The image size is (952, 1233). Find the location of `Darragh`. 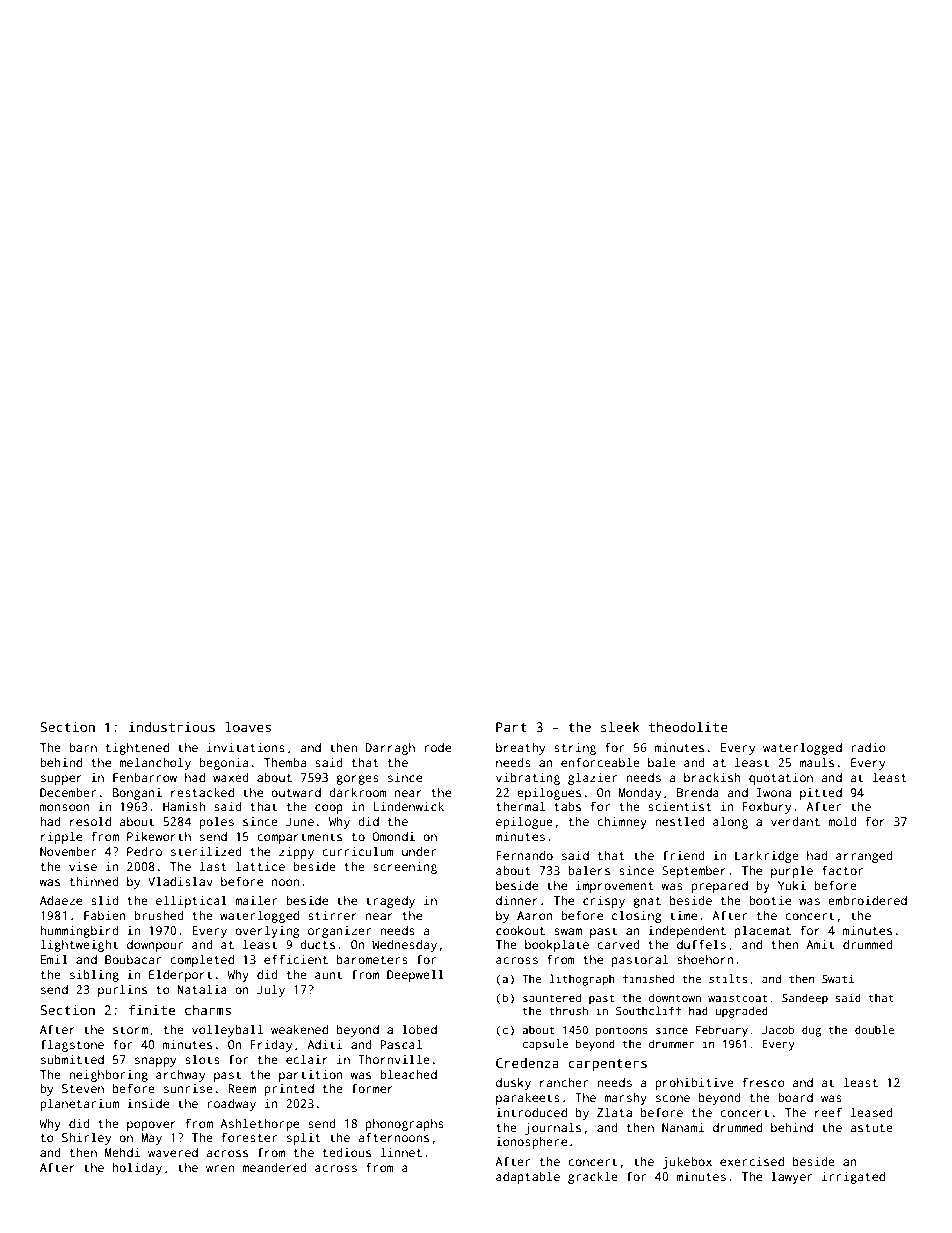

Darragh is located at coordinates (390, 749).
